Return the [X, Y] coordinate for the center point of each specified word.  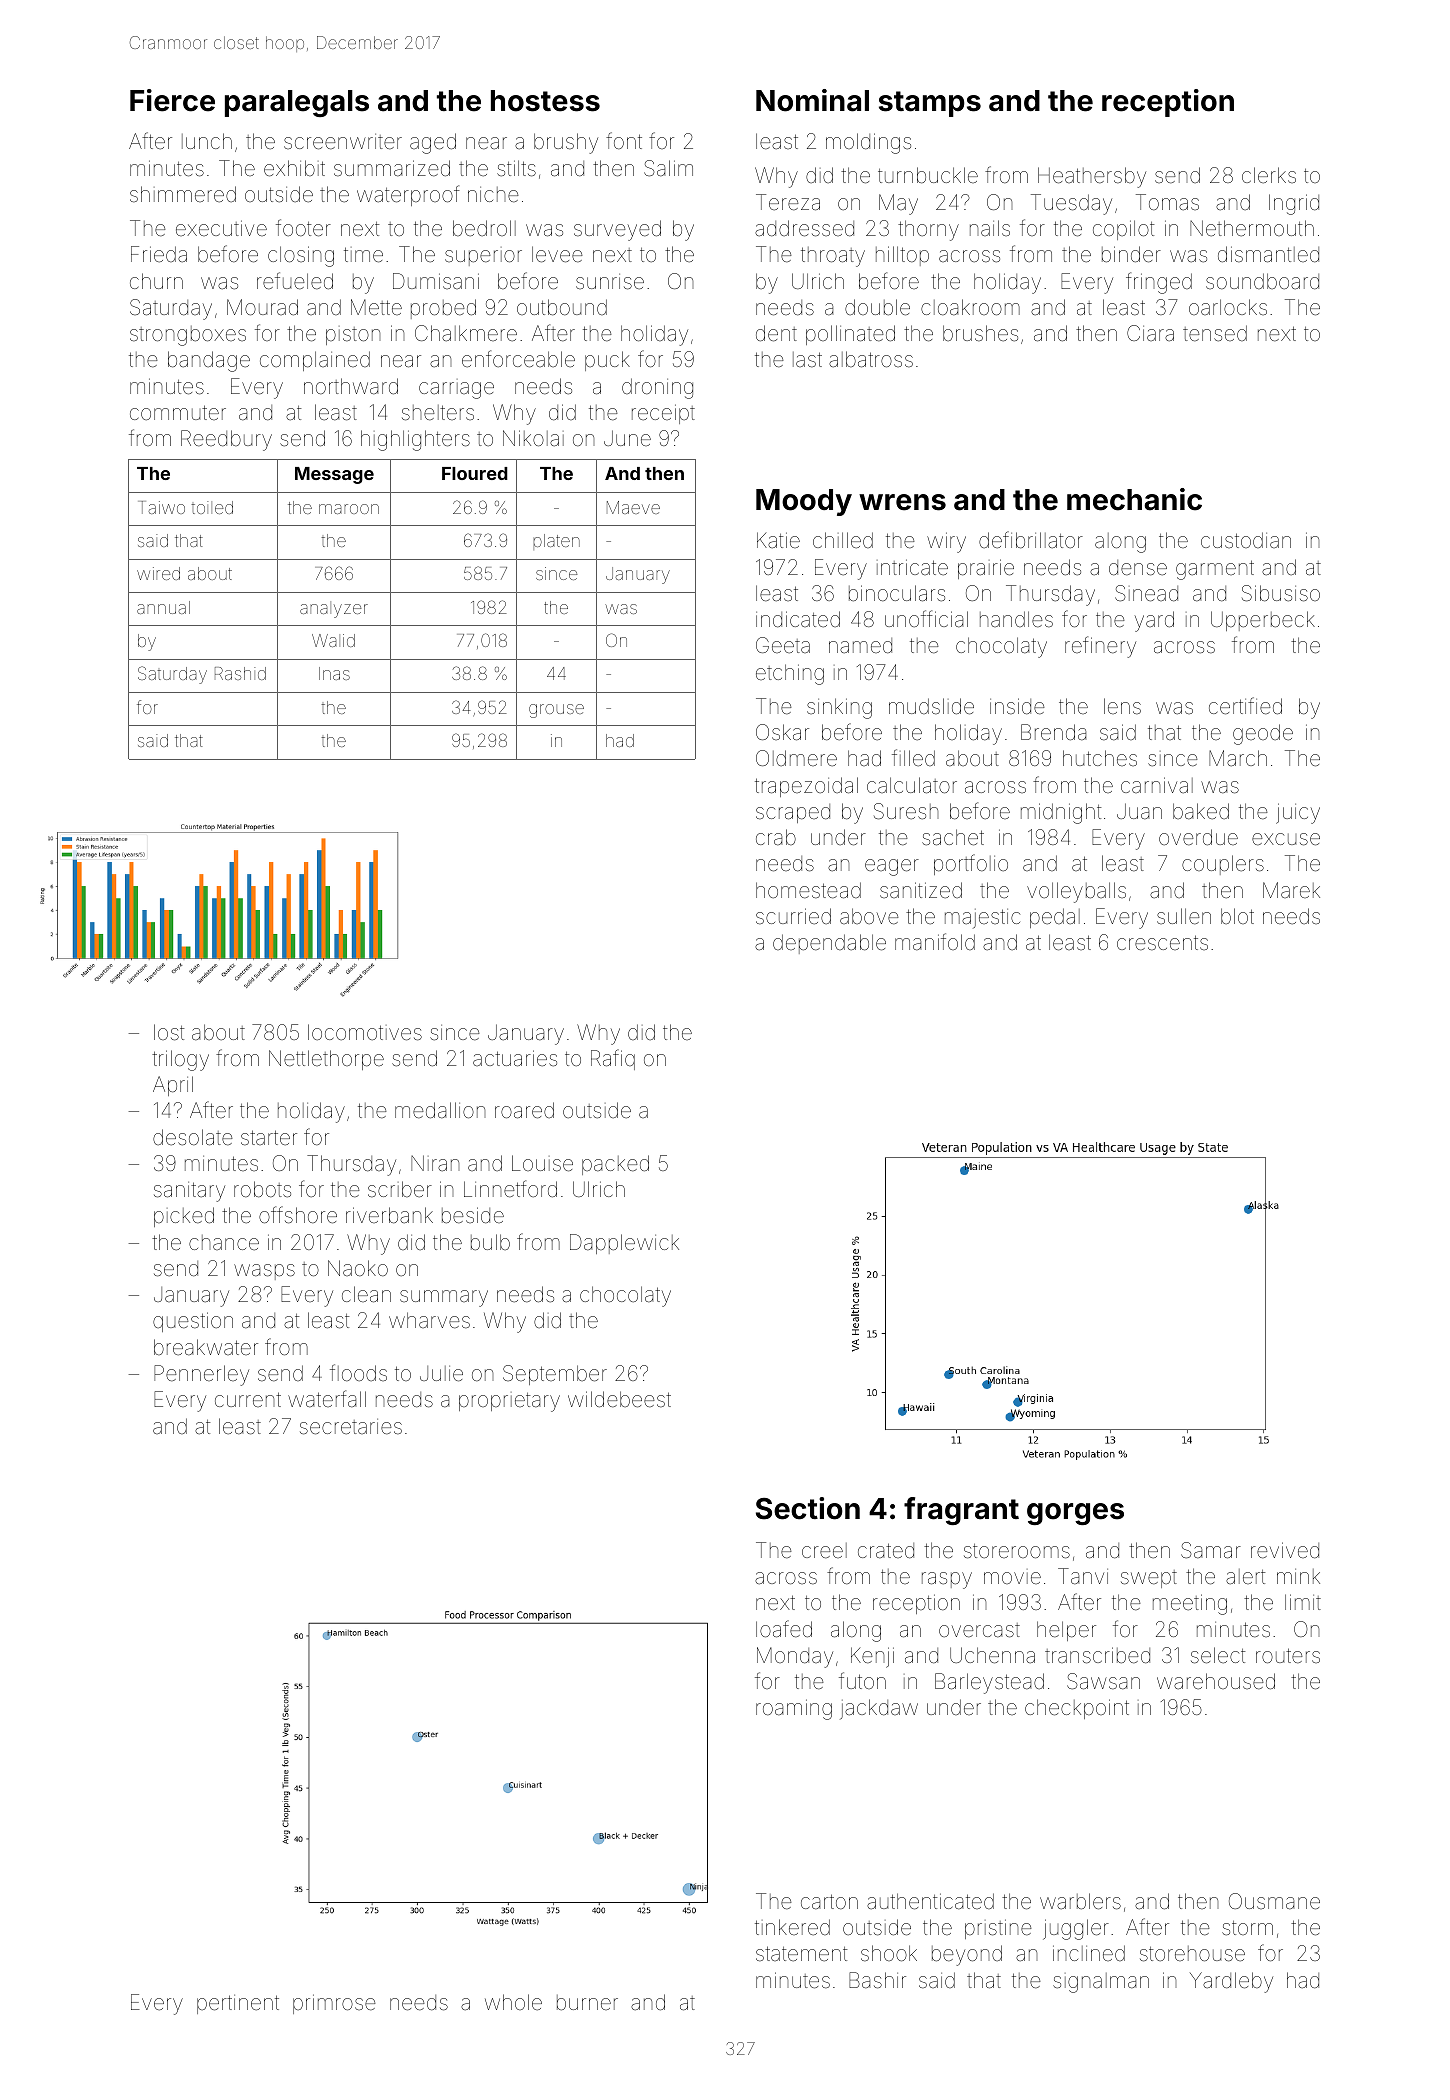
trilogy [180, 1060]
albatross [871, 359]
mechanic [1134, 499]
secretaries [351, 1427]
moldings [868, 143]
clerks [1269, 175]
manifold [935, 942]
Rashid [240, 673]
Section [808, 1508]
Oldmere [796, 758]
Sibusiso [1281, 593]
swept [1149, 1579]
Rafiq [613, 1059]
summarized [392, 168]
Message [334, 475]
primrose [334, 2004]
